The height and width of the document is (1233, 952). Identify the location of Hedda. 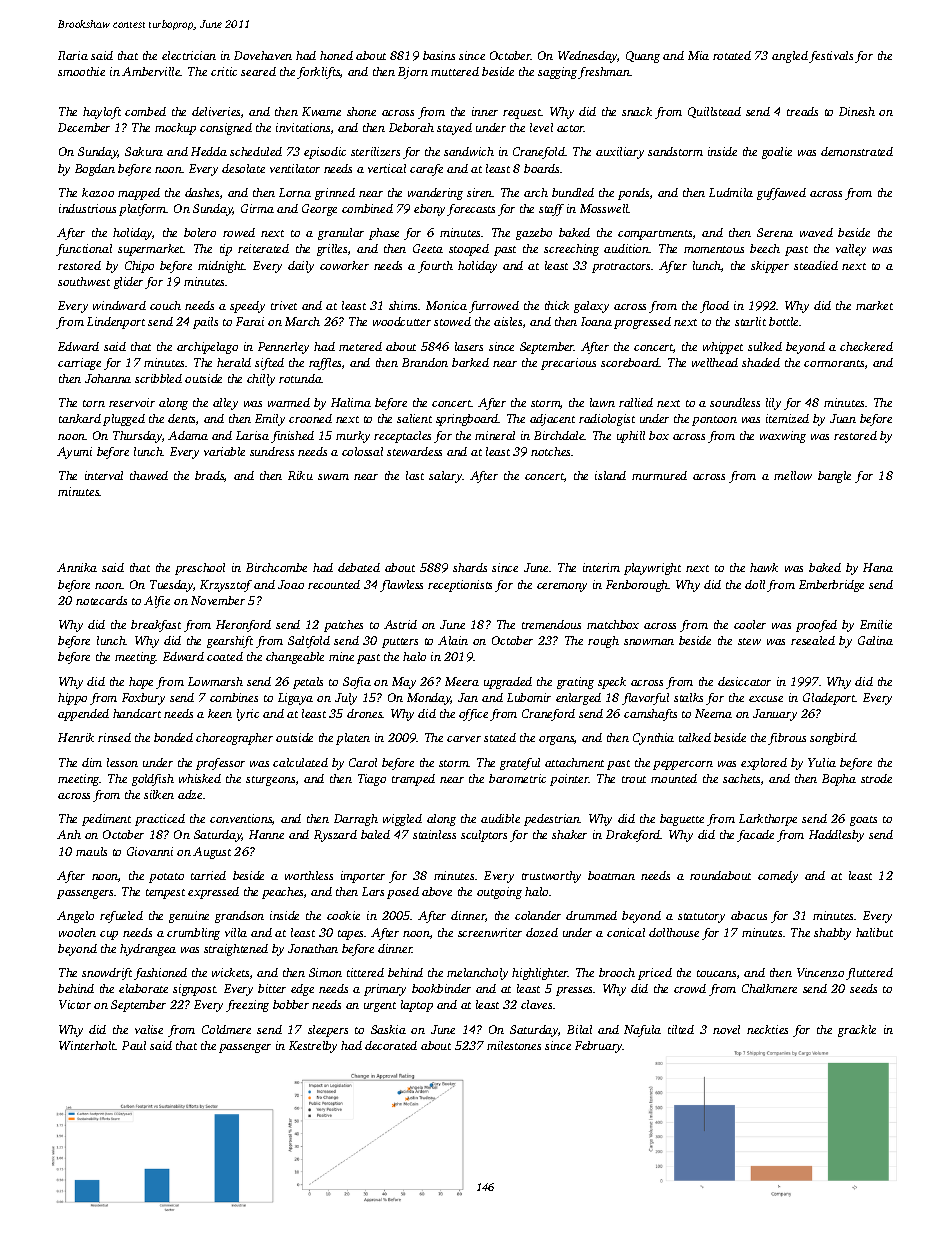
(209, 151).
